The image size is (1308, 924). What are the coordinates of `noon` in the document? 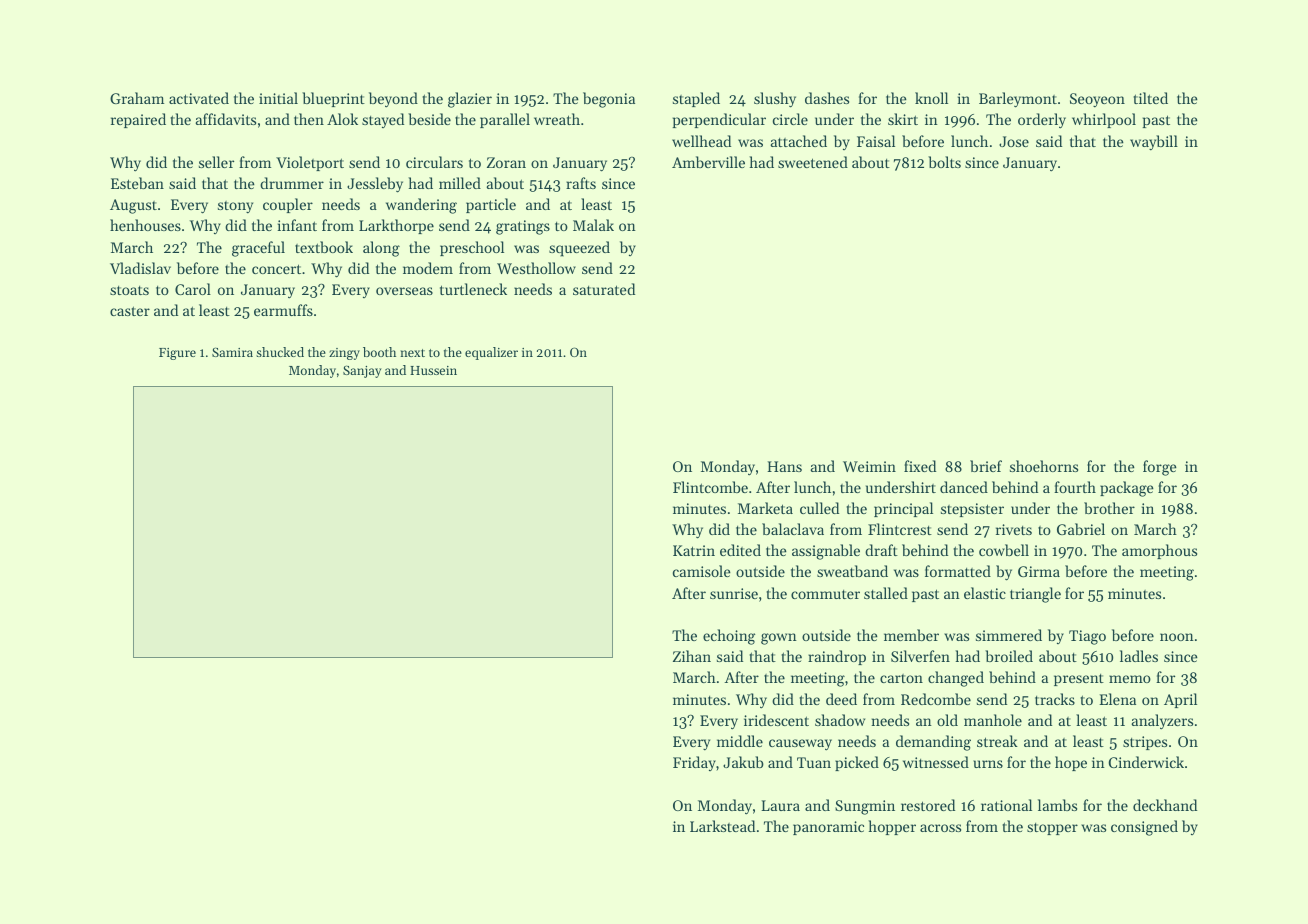 It's located at (1177, 637).
